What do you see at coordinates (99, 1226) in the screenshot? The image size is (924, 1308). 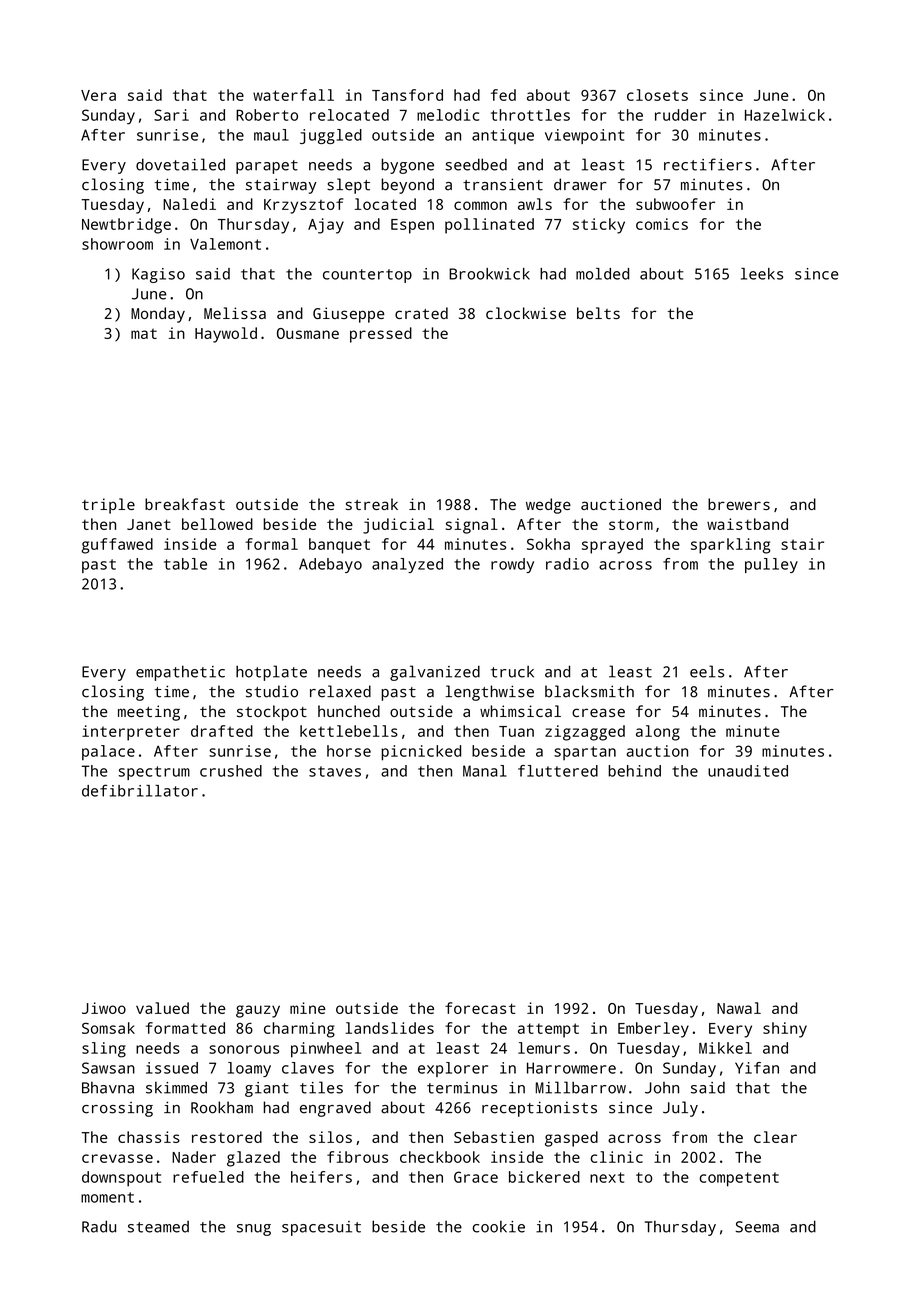 I see `Radu` at bounding box center [99, 1226].
